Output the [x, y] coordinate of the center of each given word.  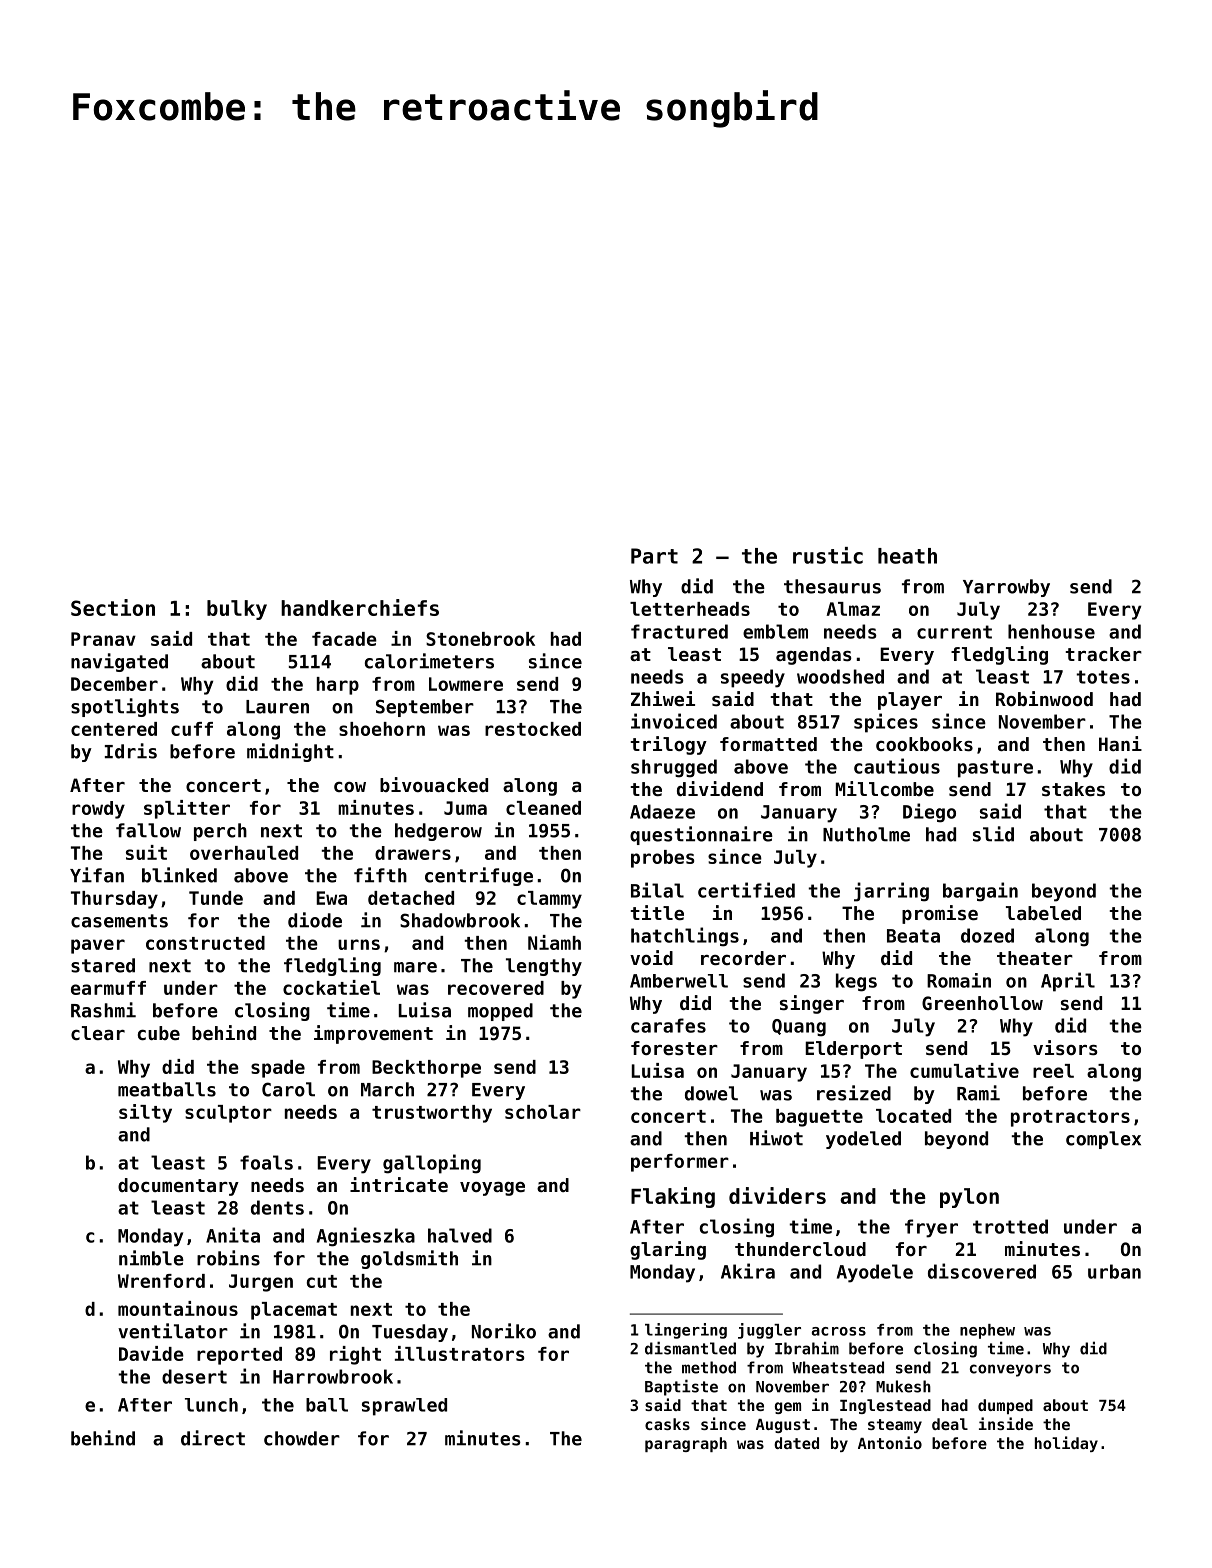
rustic [828, 555]
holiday [1066, 1444]
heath [907, 556]
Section [113, 607]
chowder [302, 1438]
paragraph [686, 1444]
